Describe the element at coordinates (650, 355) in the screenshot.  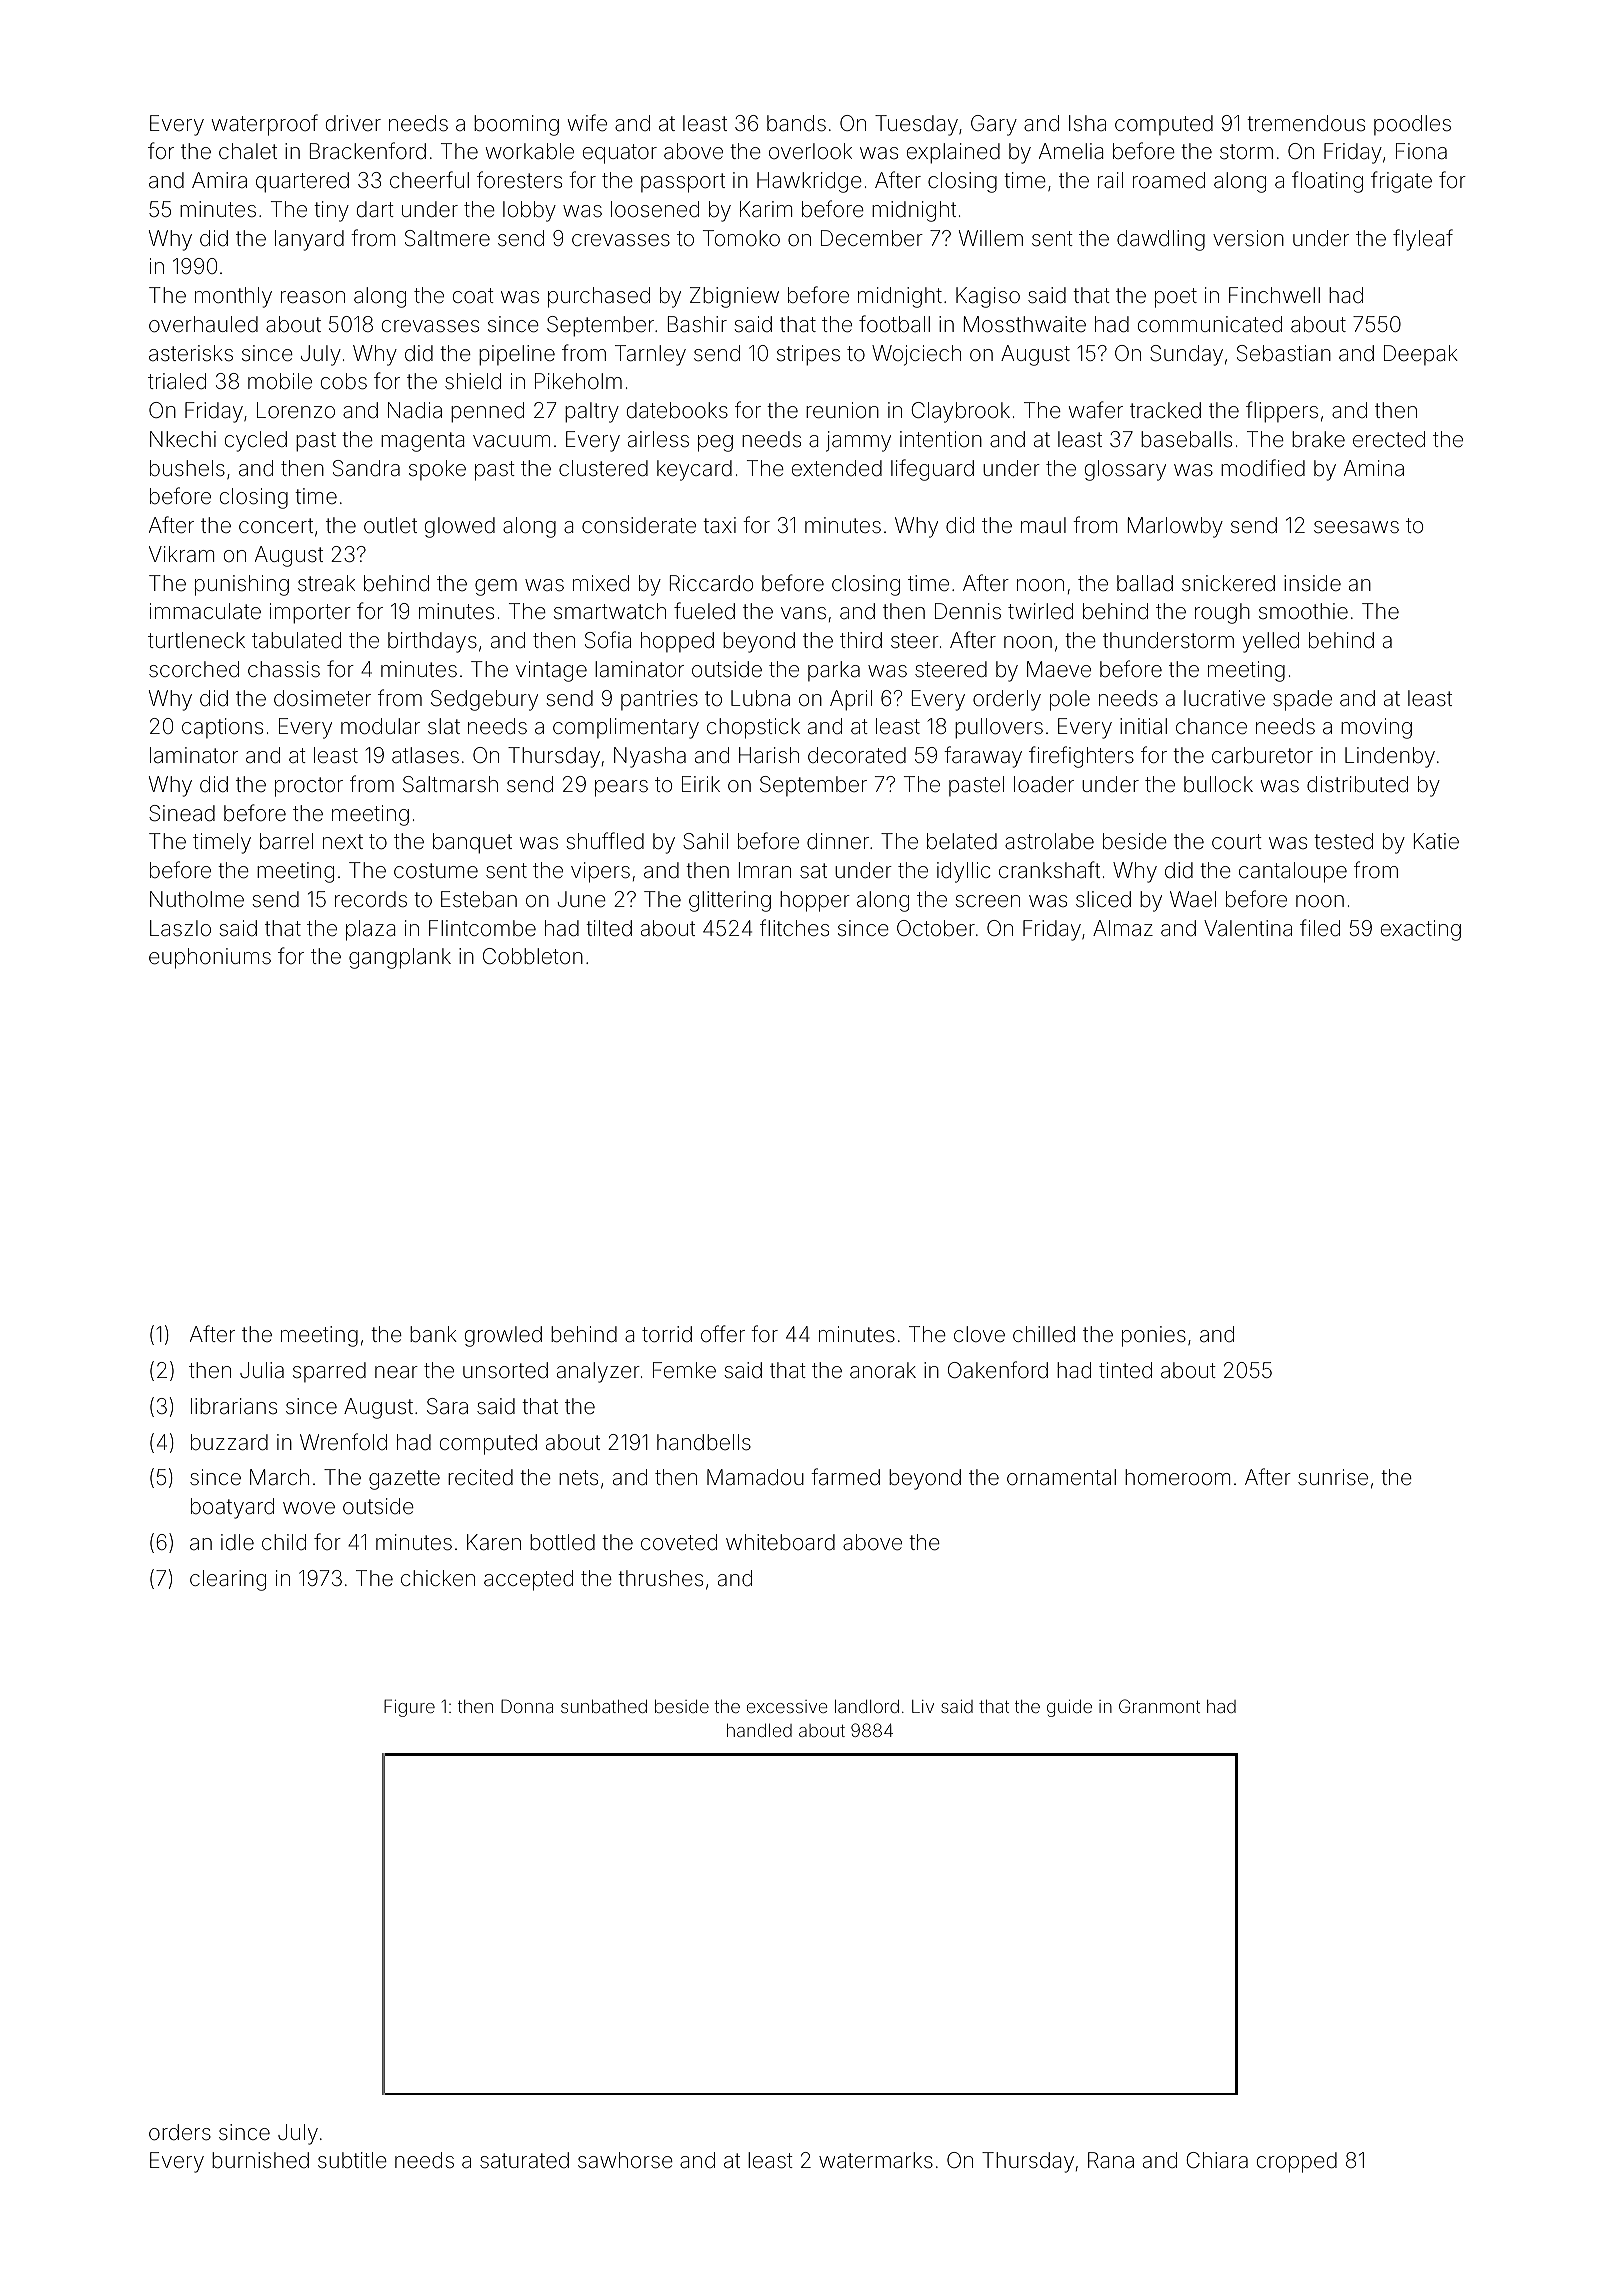
I see `Tarnley` at that location.
